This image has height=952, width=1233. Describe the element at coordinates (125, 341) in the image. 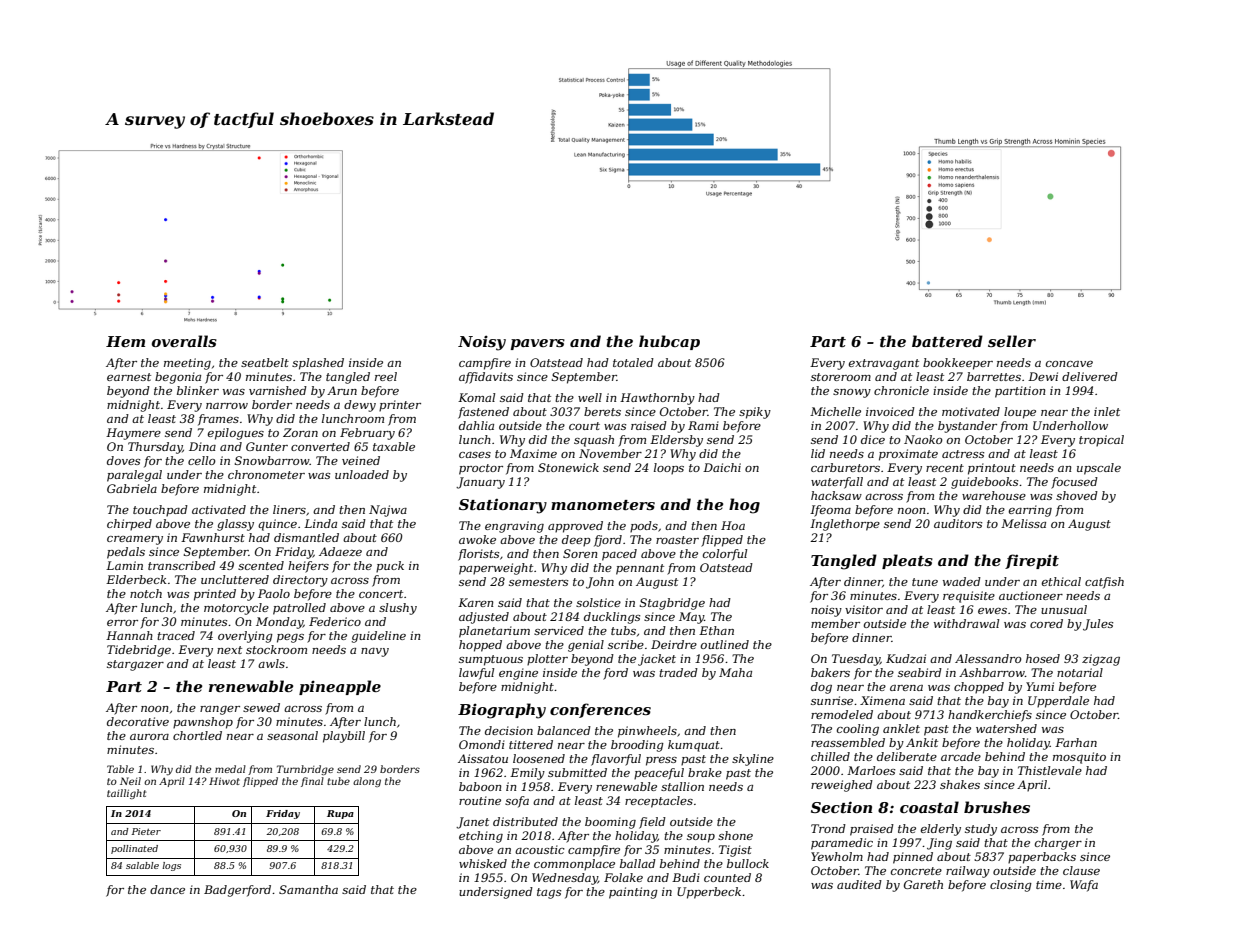

I see `Hem` at that location.
